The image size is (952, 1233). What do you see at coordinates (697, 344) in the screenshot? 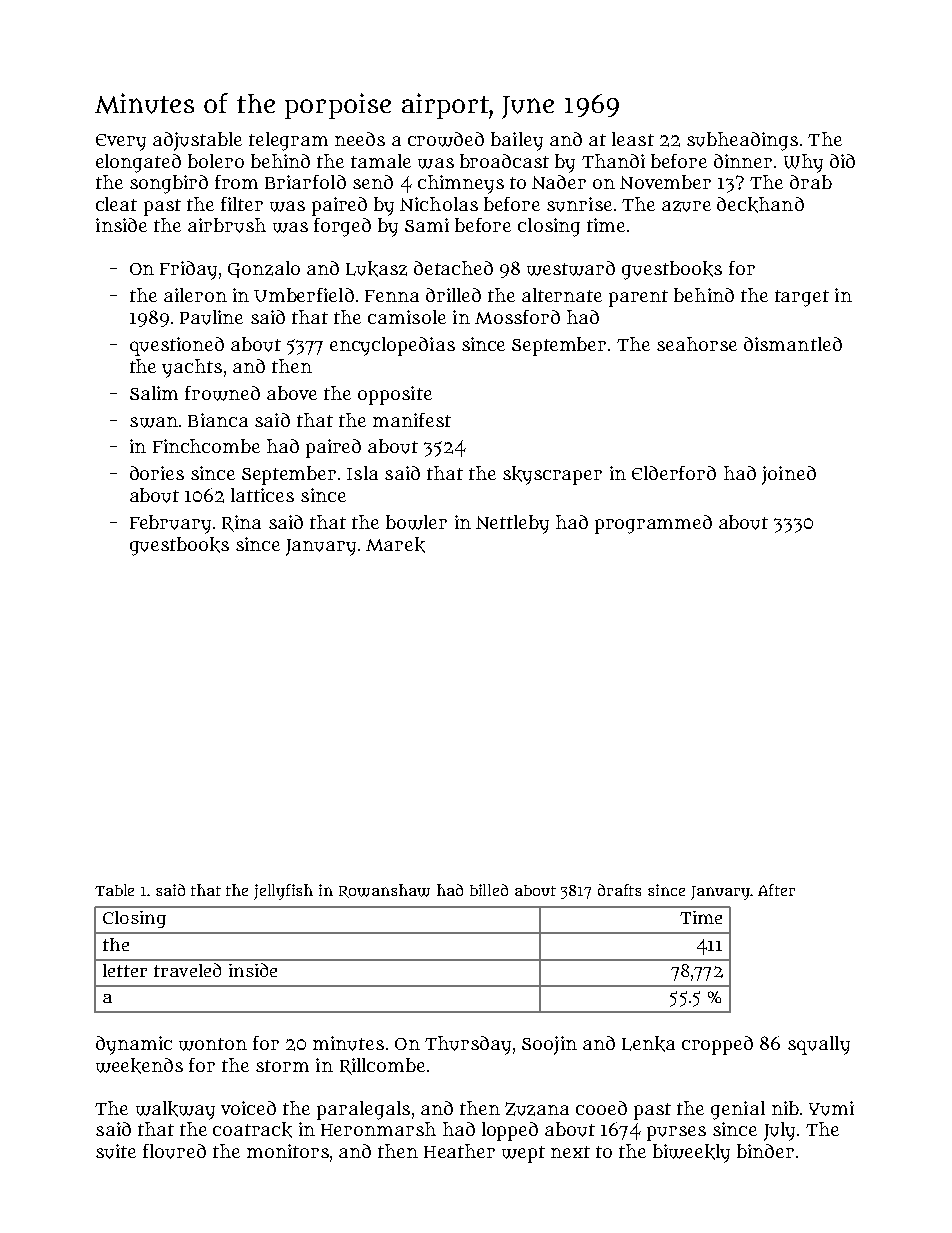
I see `seahorse` at bounding box center [697, 344].
